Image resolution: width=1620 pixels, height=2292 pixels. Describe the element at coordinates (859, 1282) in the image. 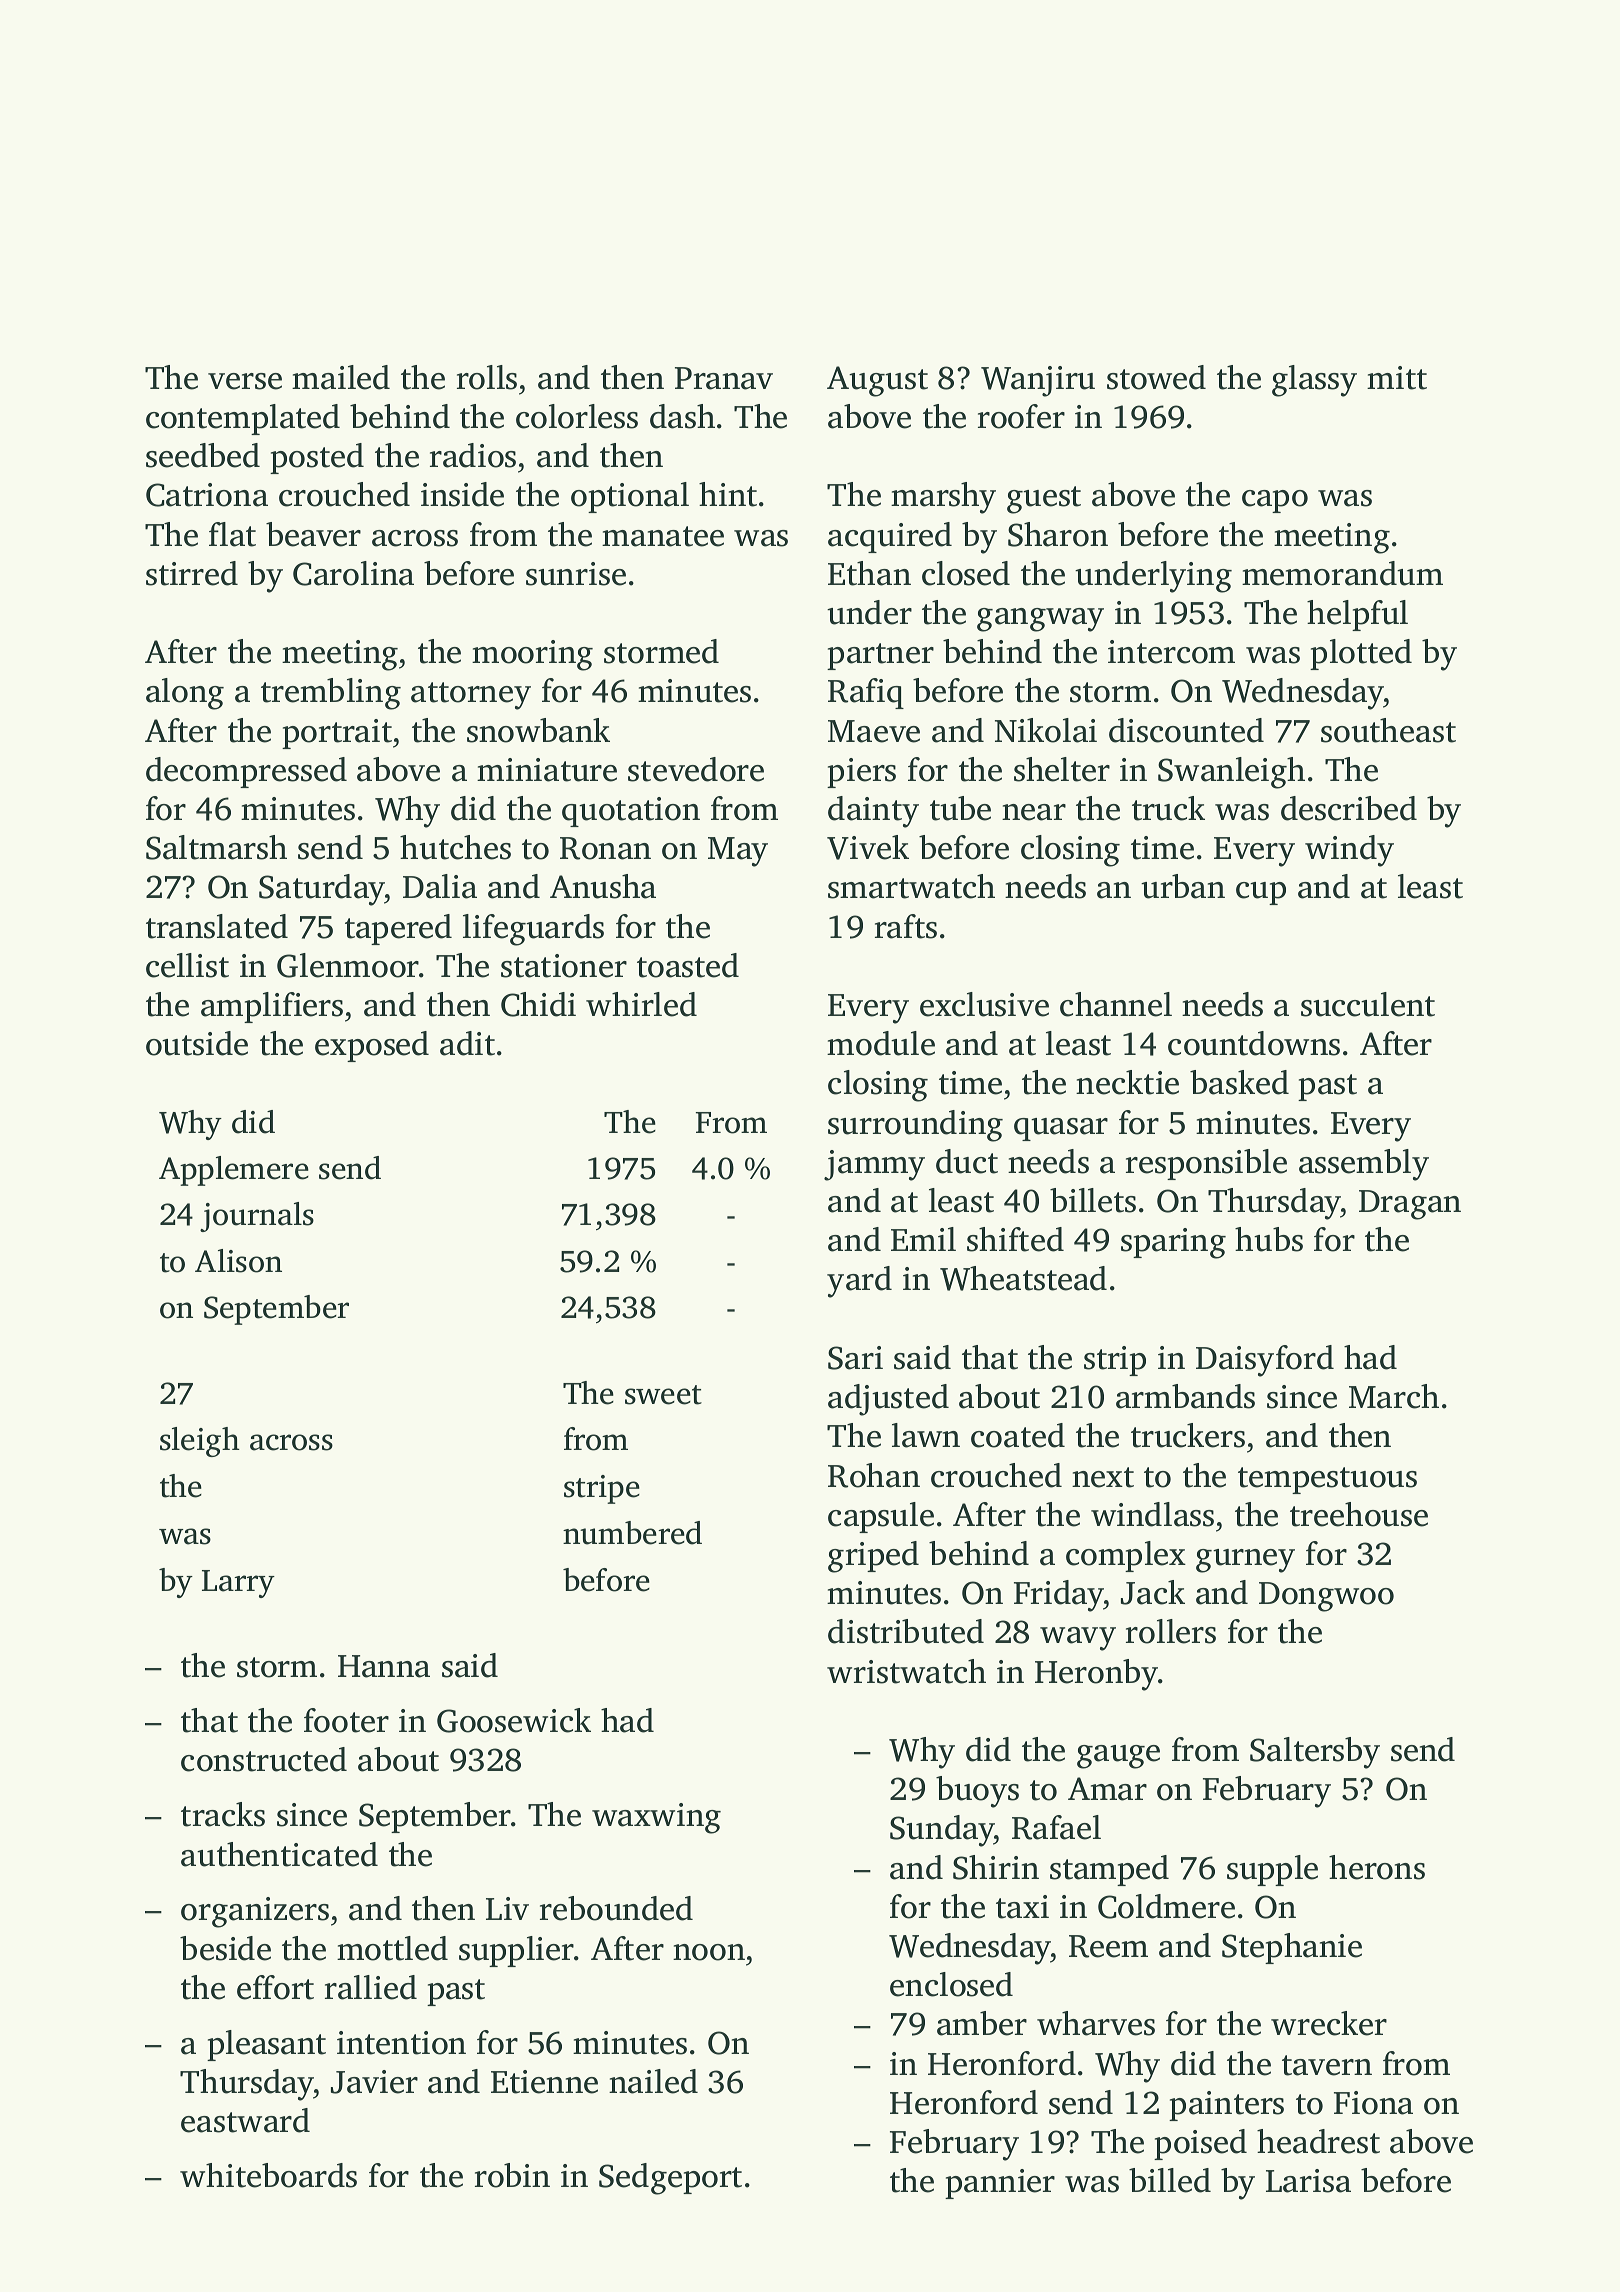

I see `yard` at that location.
